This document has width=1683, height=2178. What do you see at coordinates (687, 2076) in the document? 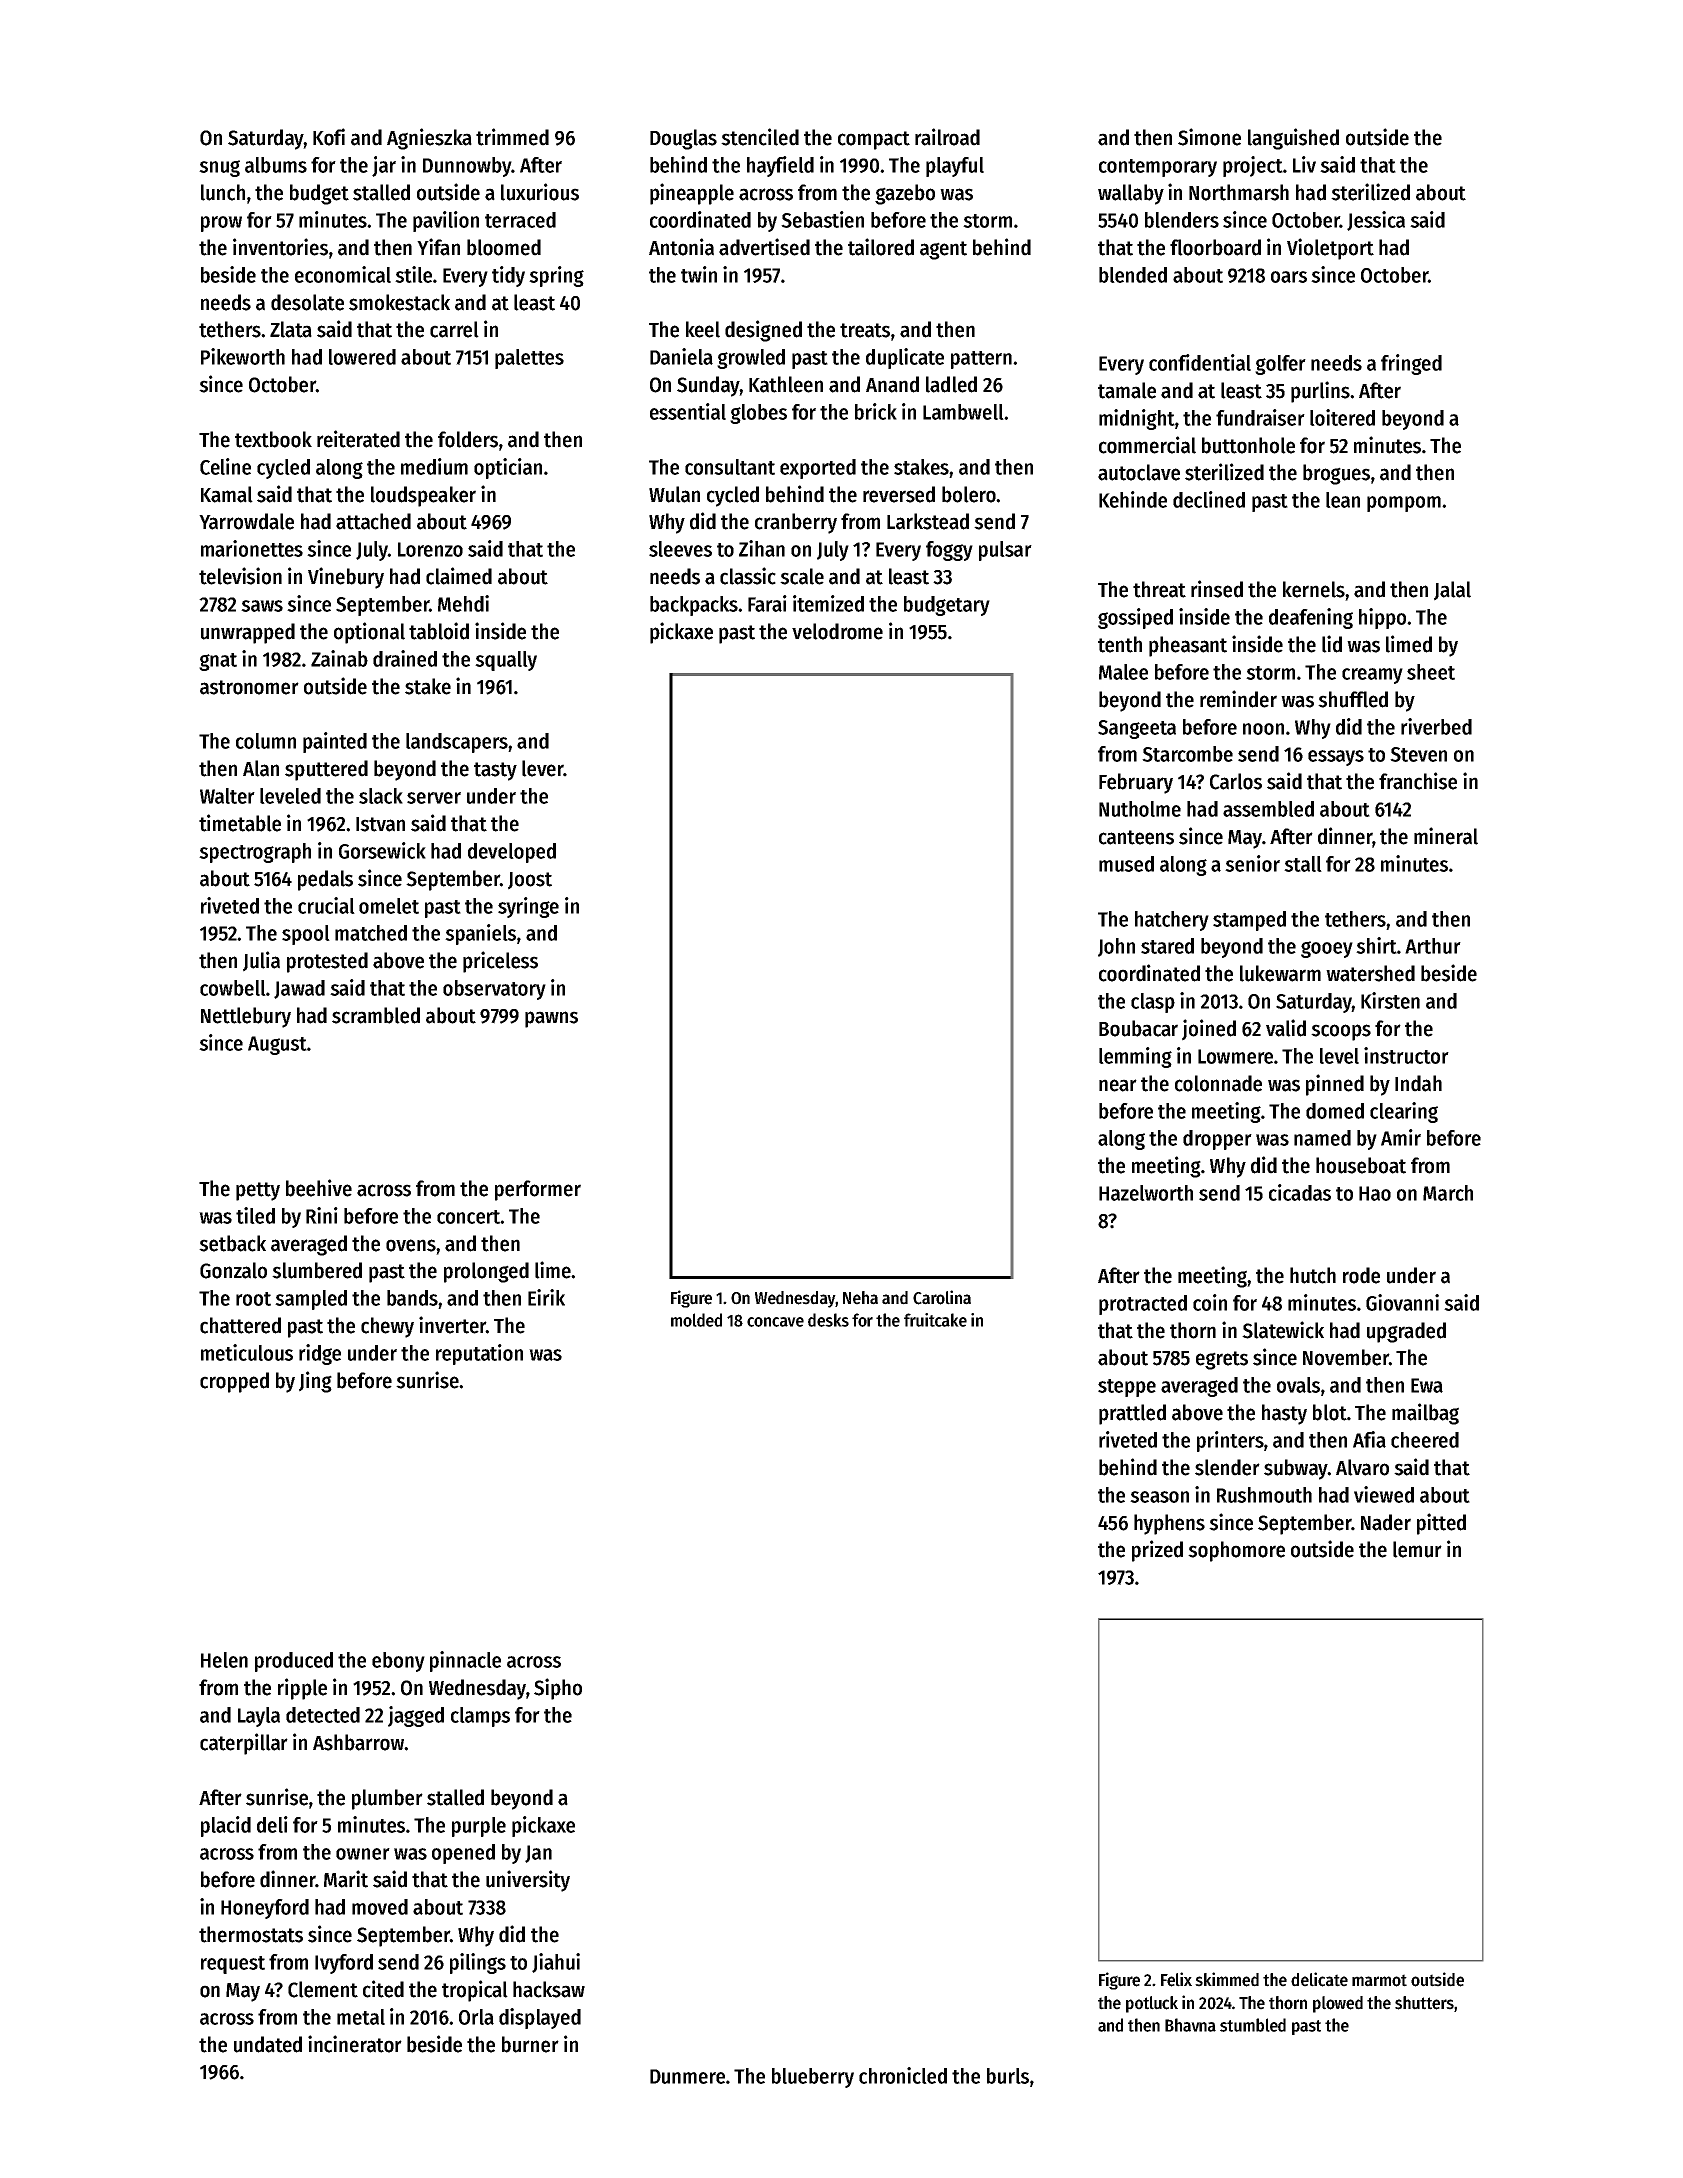
I see `Dunmere` at bounding box center [687, 2076].
